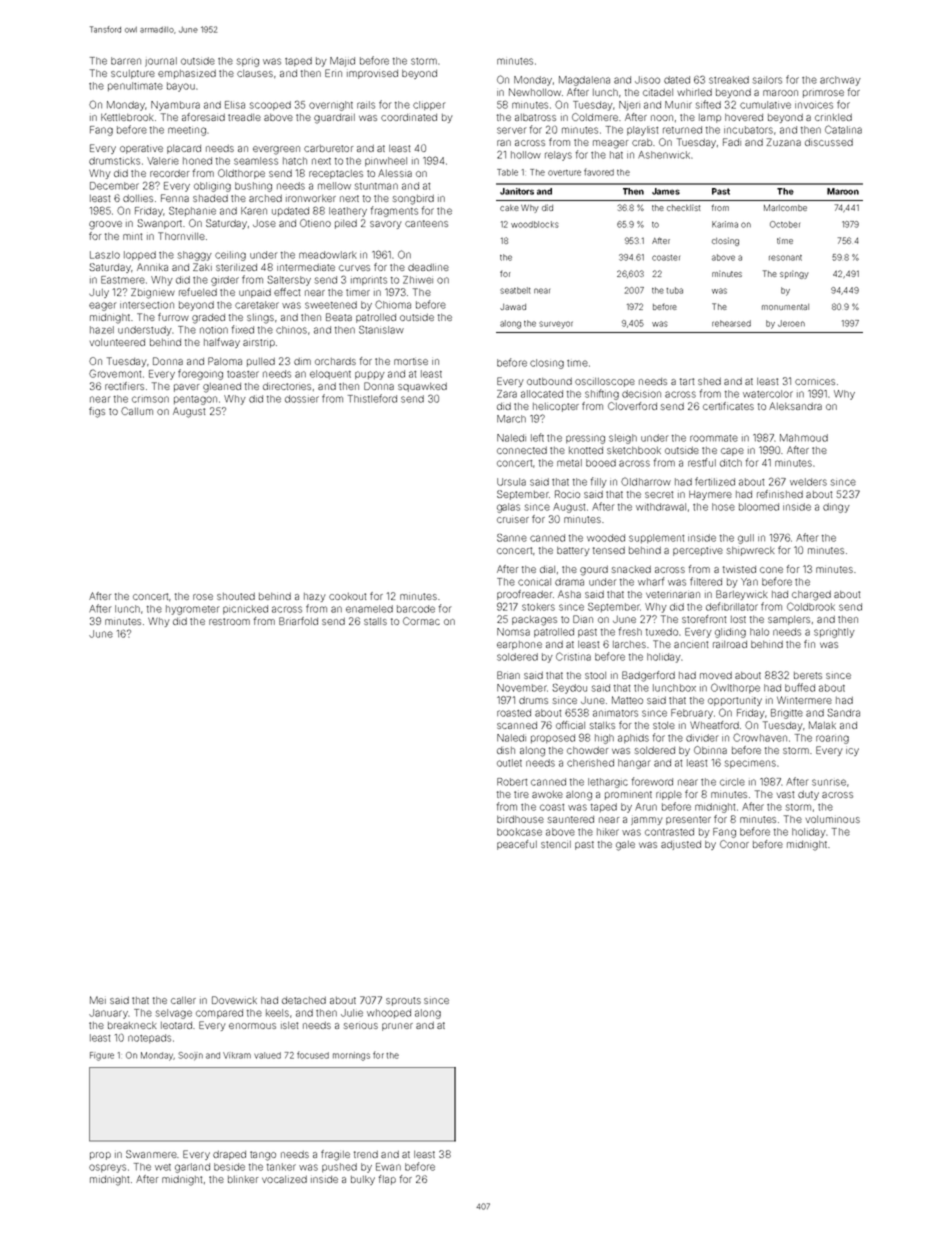 The width and height of the screenshot is (952, 1233). What do you see at coordinates (229, 621) in the screenshot?
I see `restroom` at bounding box center [229, 621].
